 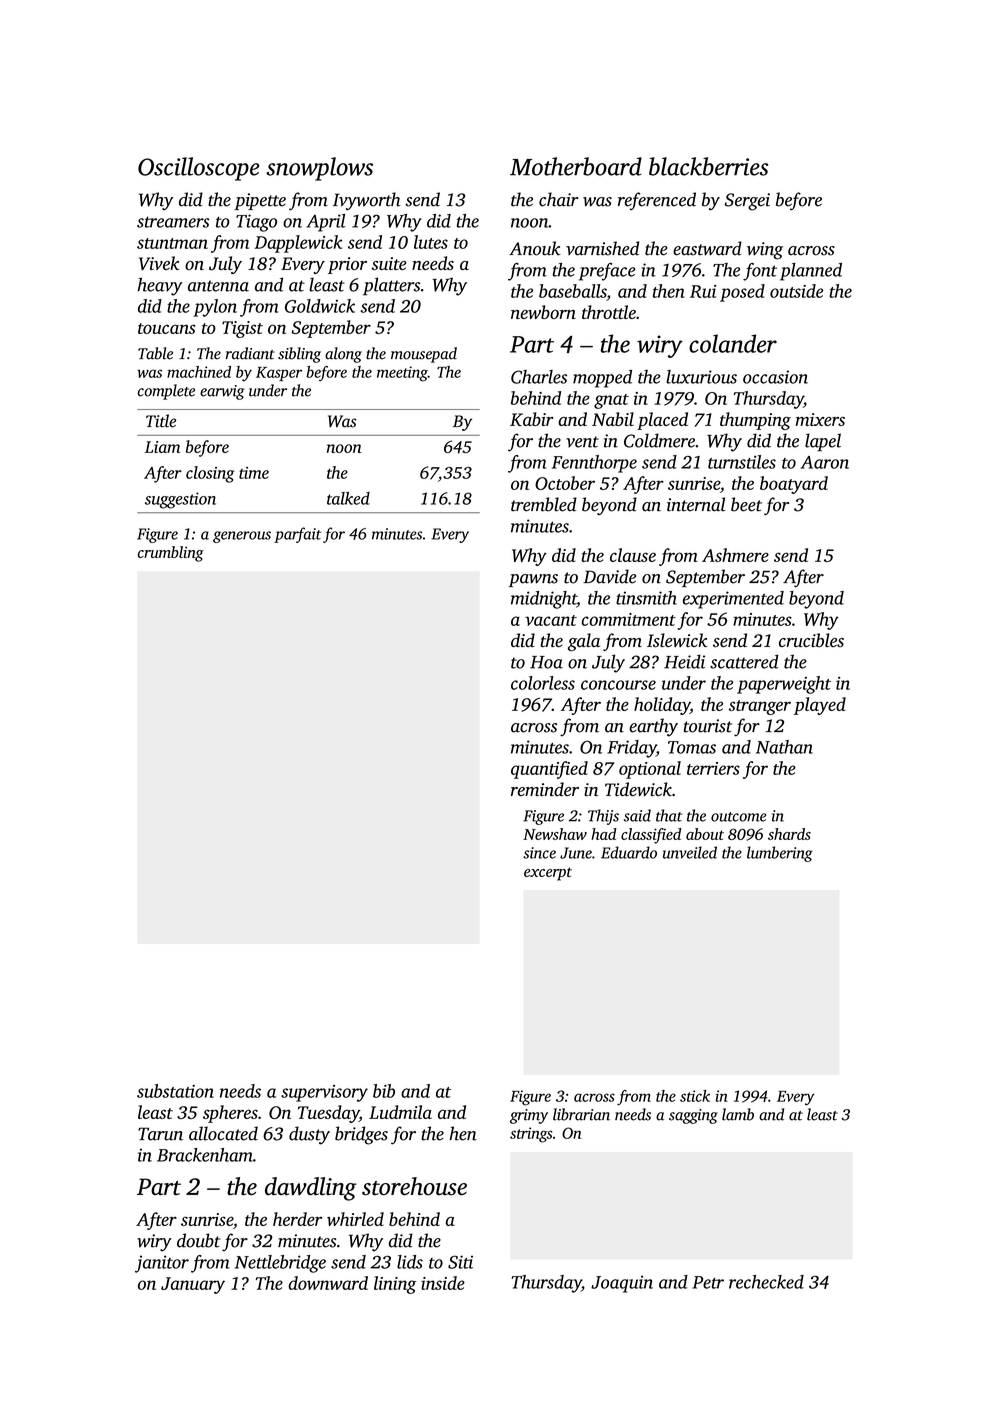 What do you see at coordinates (324, 1093) in the screenshot?
I see `supervisory` at bounding box center [324, 1093].
